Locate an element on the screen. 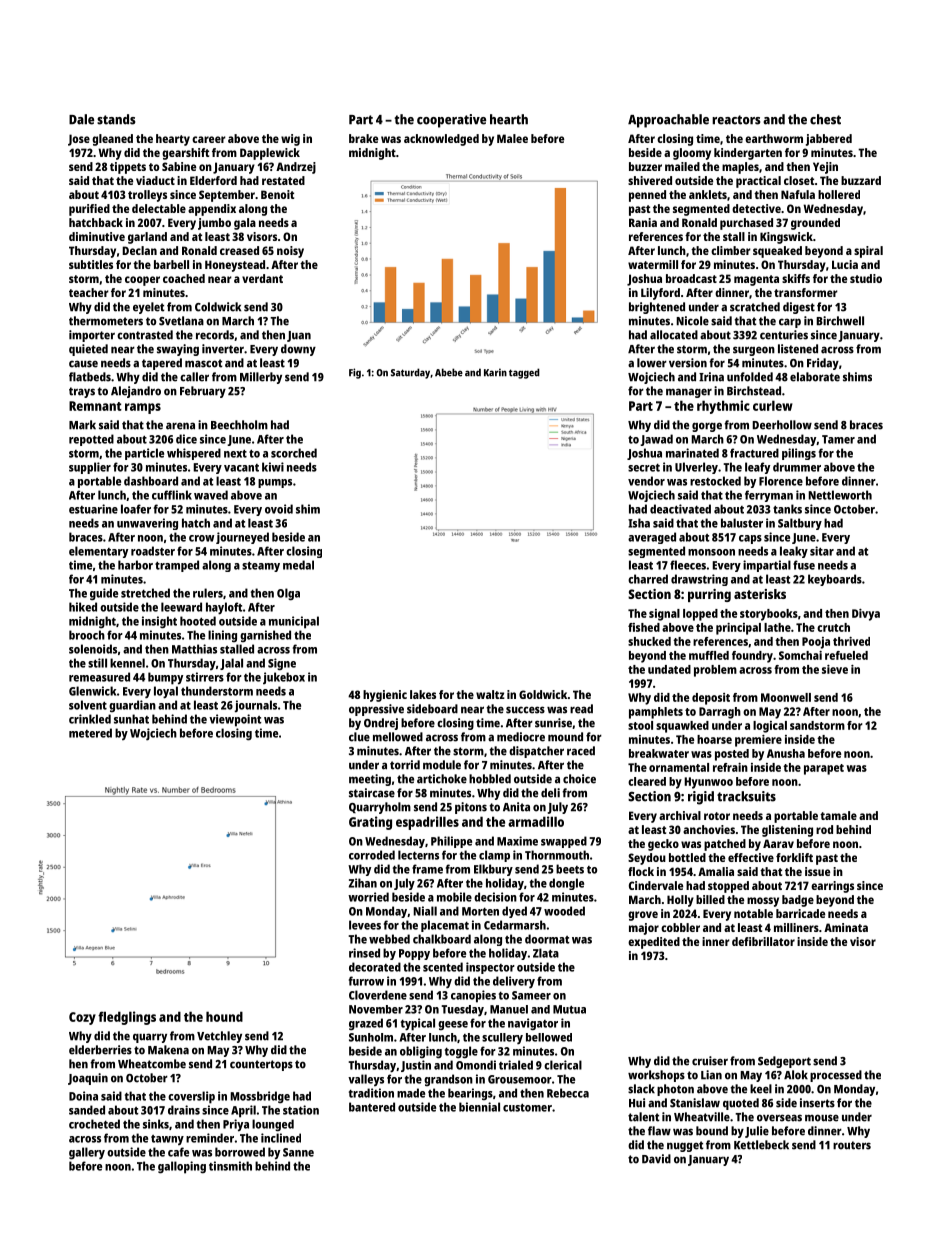 The width and height of the screenshot is (952, 1233). furrow is located at coordinates (366, 981).
